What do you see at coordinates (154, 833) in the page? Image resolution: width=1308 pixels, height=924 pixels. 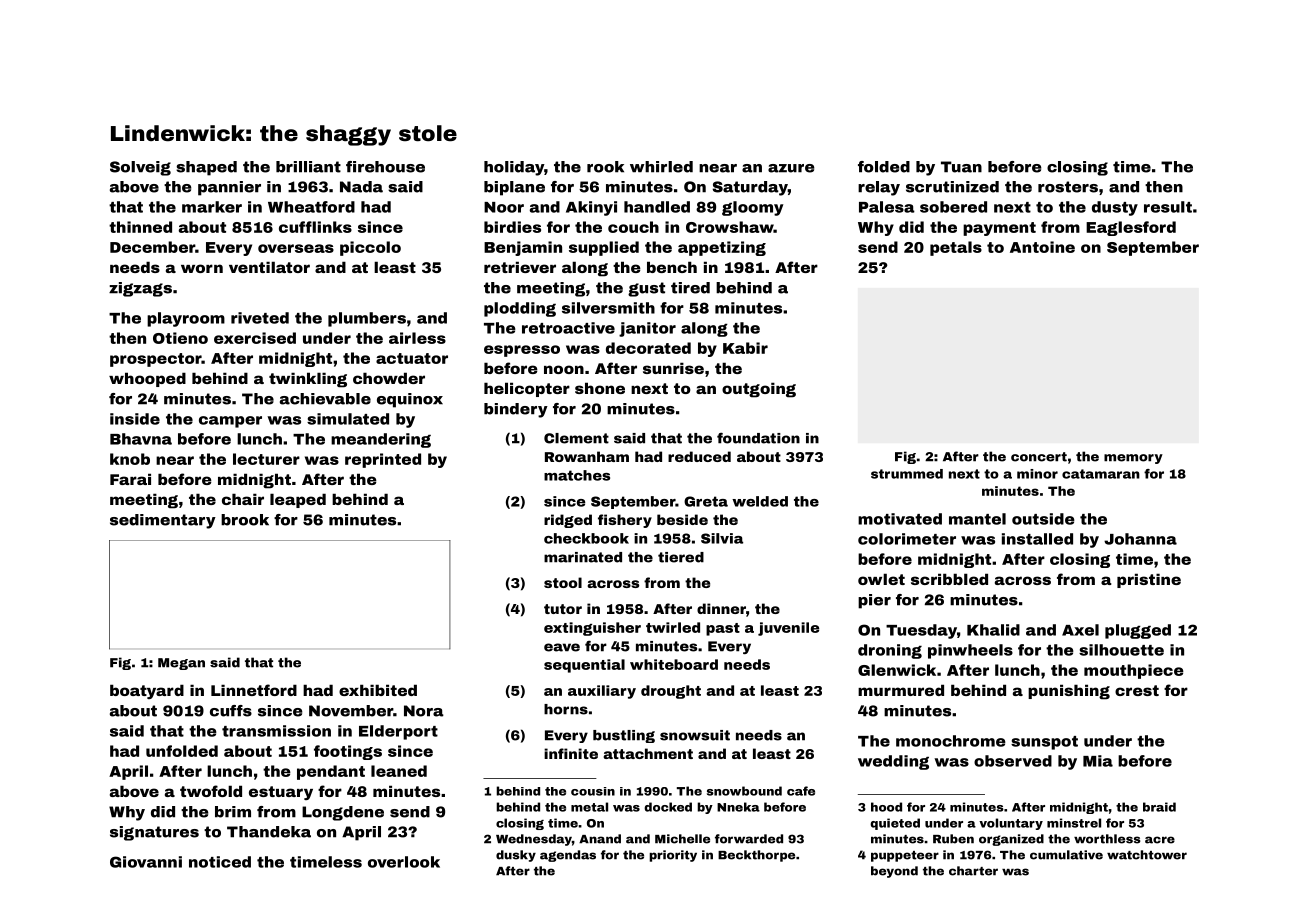 I see `signatures` at bounding box center [154, 833].
